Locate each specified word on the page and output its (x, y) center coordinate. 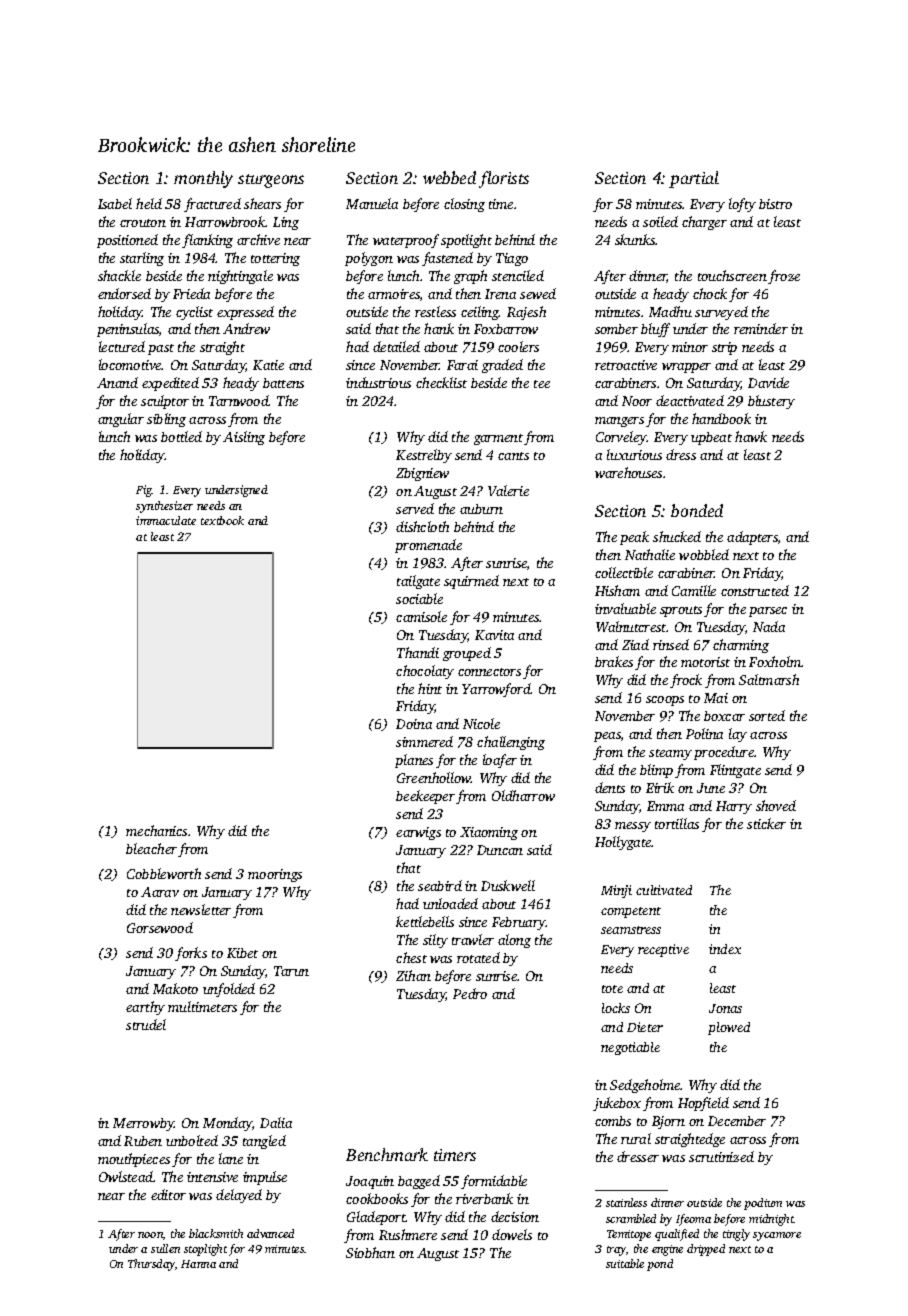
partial (694, 179)
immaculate (166, 520)
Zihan (413, 975)
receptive (663, 950)
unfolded (229, 990)
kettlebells (425, 921)
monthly (203, 179)
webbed (449, 177)
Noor (637, 401)
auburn (481, 509)
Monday (227, 1124)
